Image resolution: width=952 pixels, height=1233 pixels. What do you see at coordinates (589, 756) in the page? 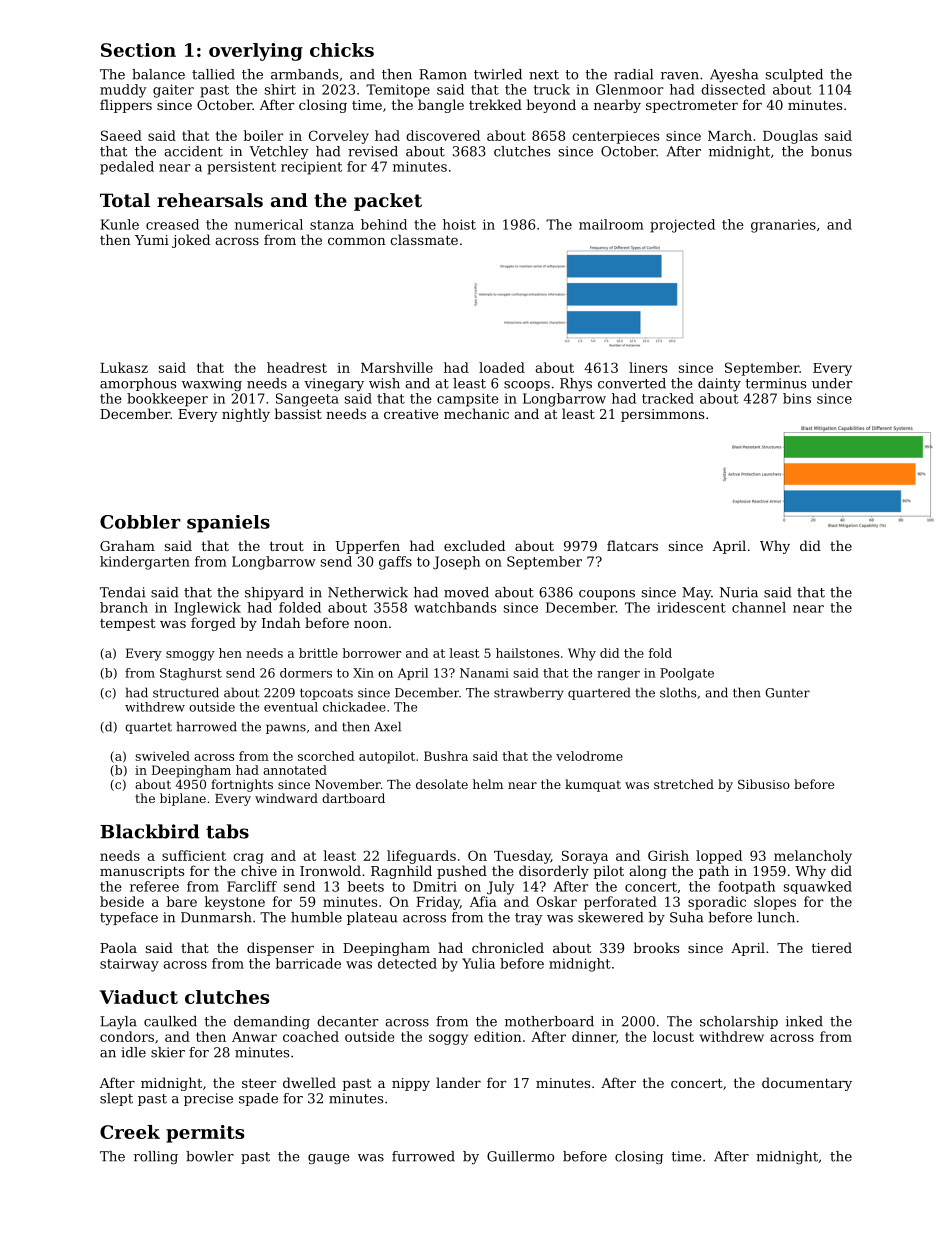
I see `velodrome` at bounding box center [589, 756].
